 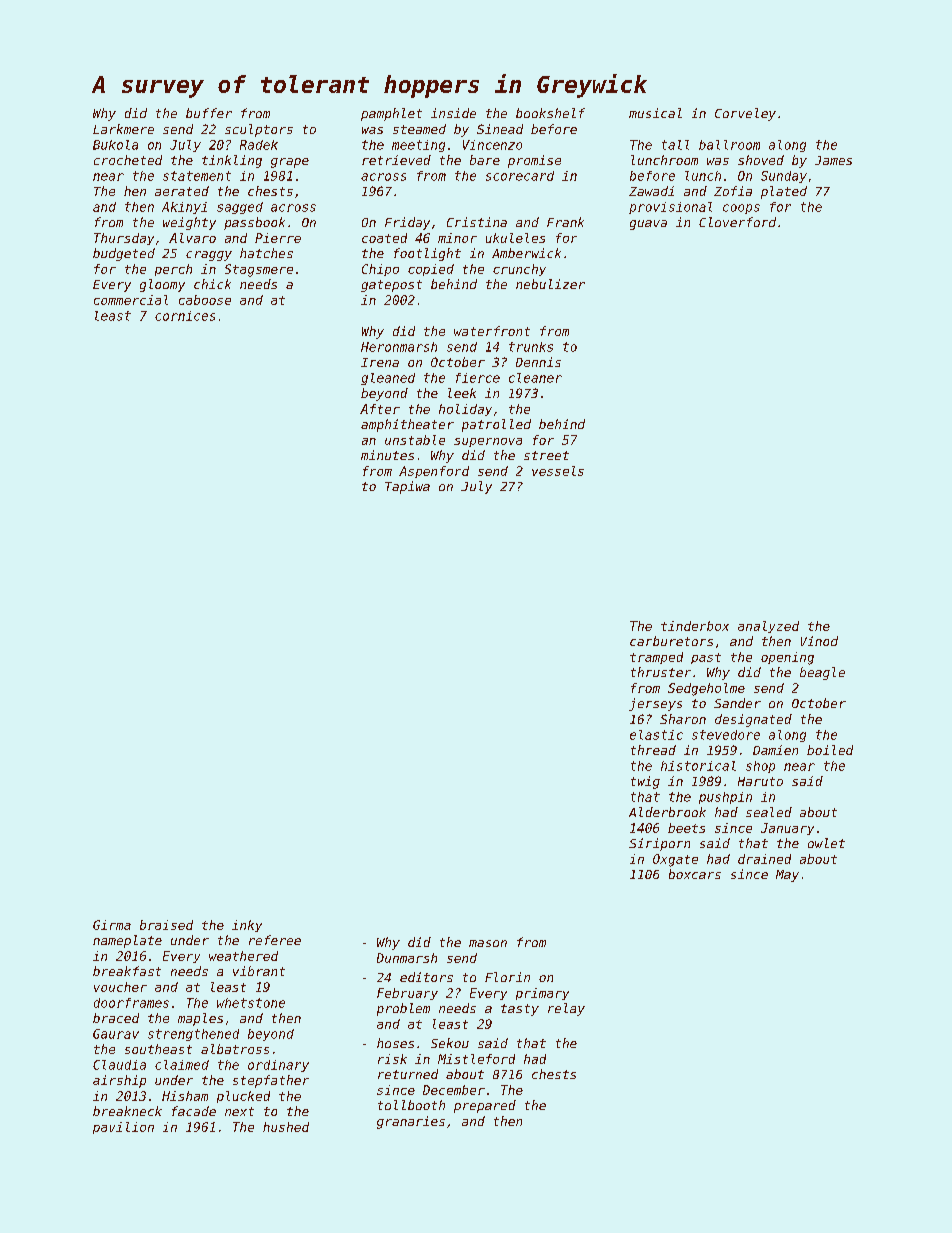 I want to click on stevedore, so click(x=726, y=735).
